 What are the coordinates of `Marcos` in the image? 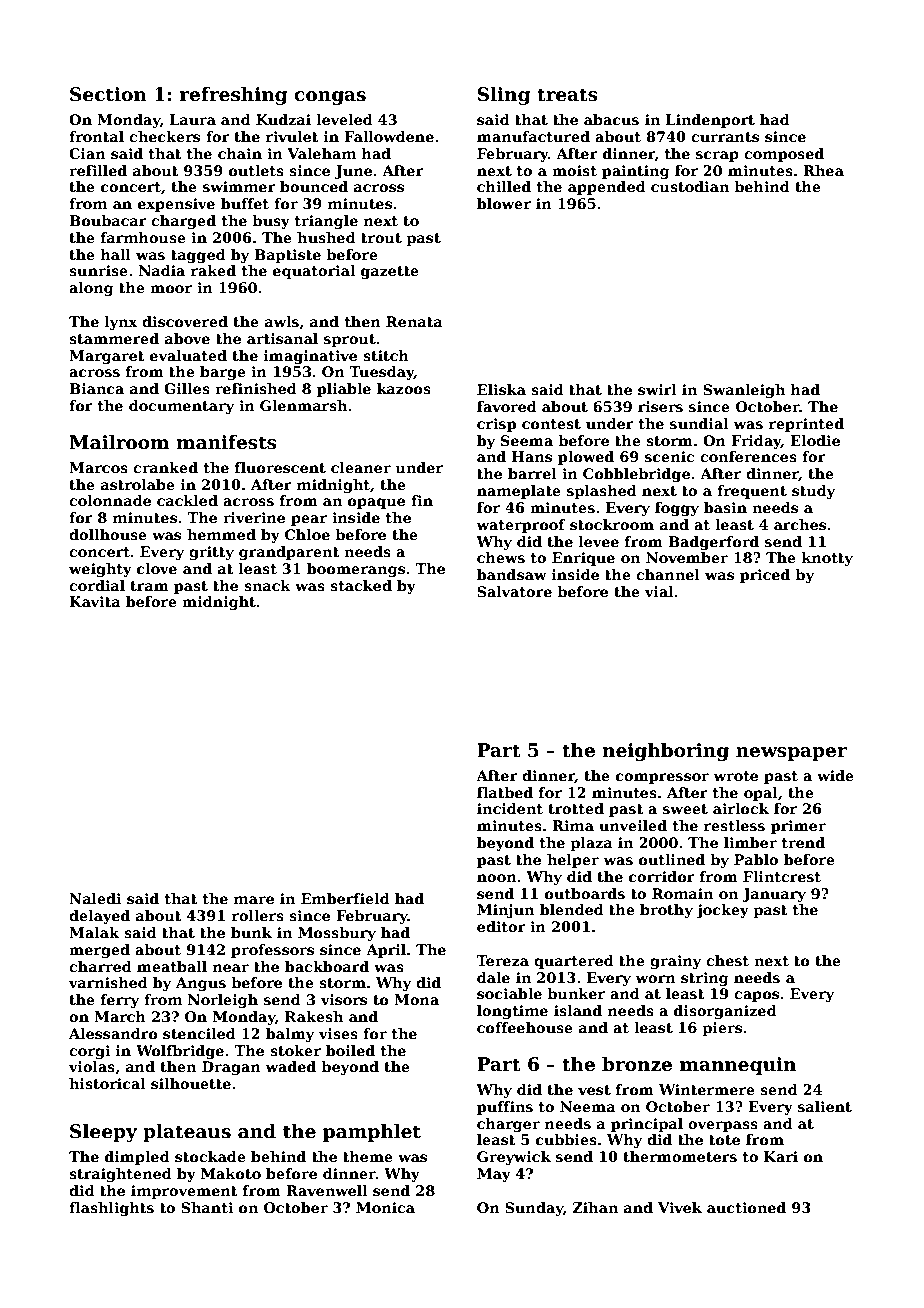 It's located at (98, 467).
